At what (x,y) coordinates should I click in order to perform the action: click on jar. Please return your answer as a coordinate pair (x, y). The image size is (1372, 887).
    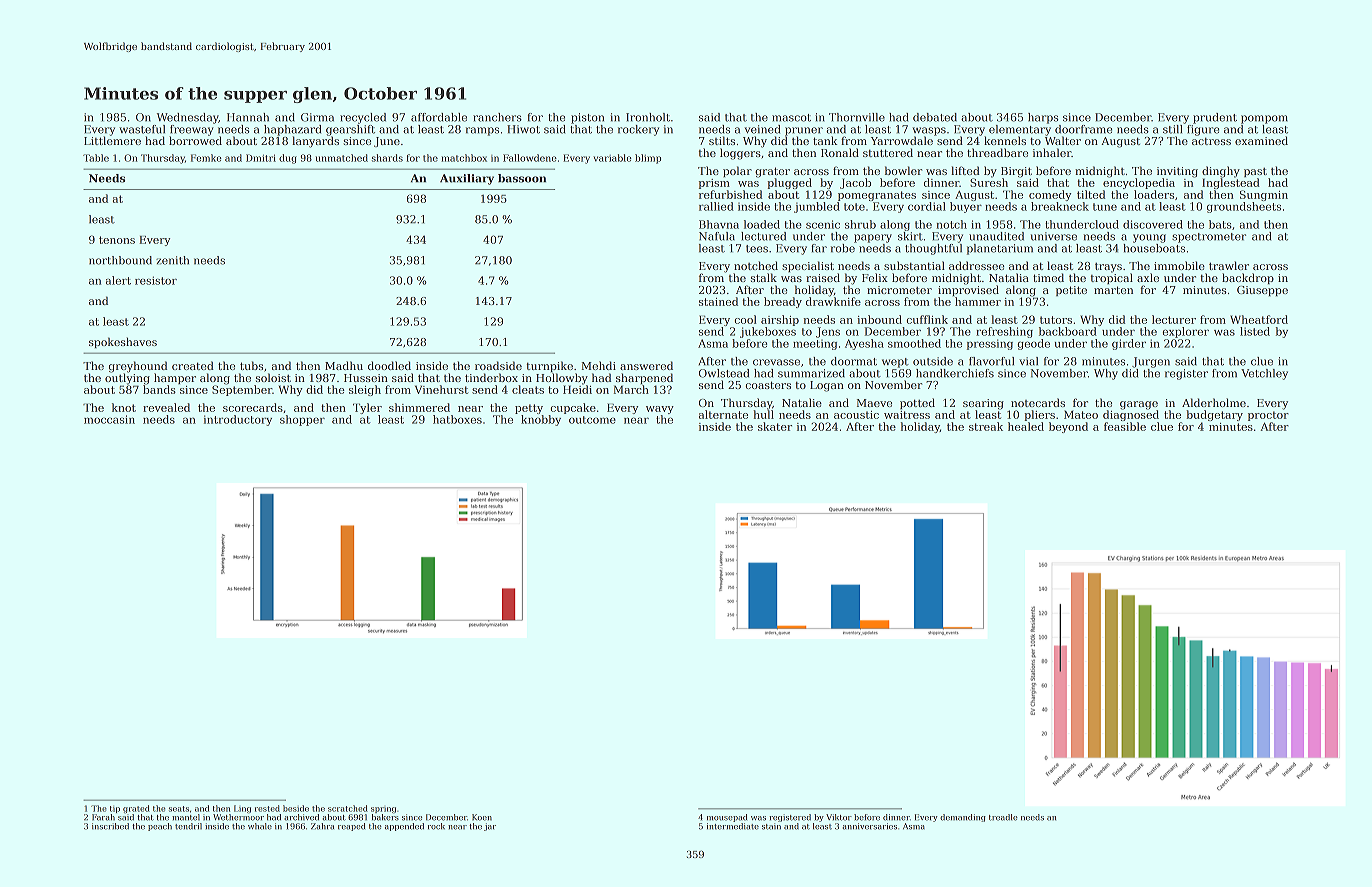
    Looking at the image, I should click on (490, 827).
